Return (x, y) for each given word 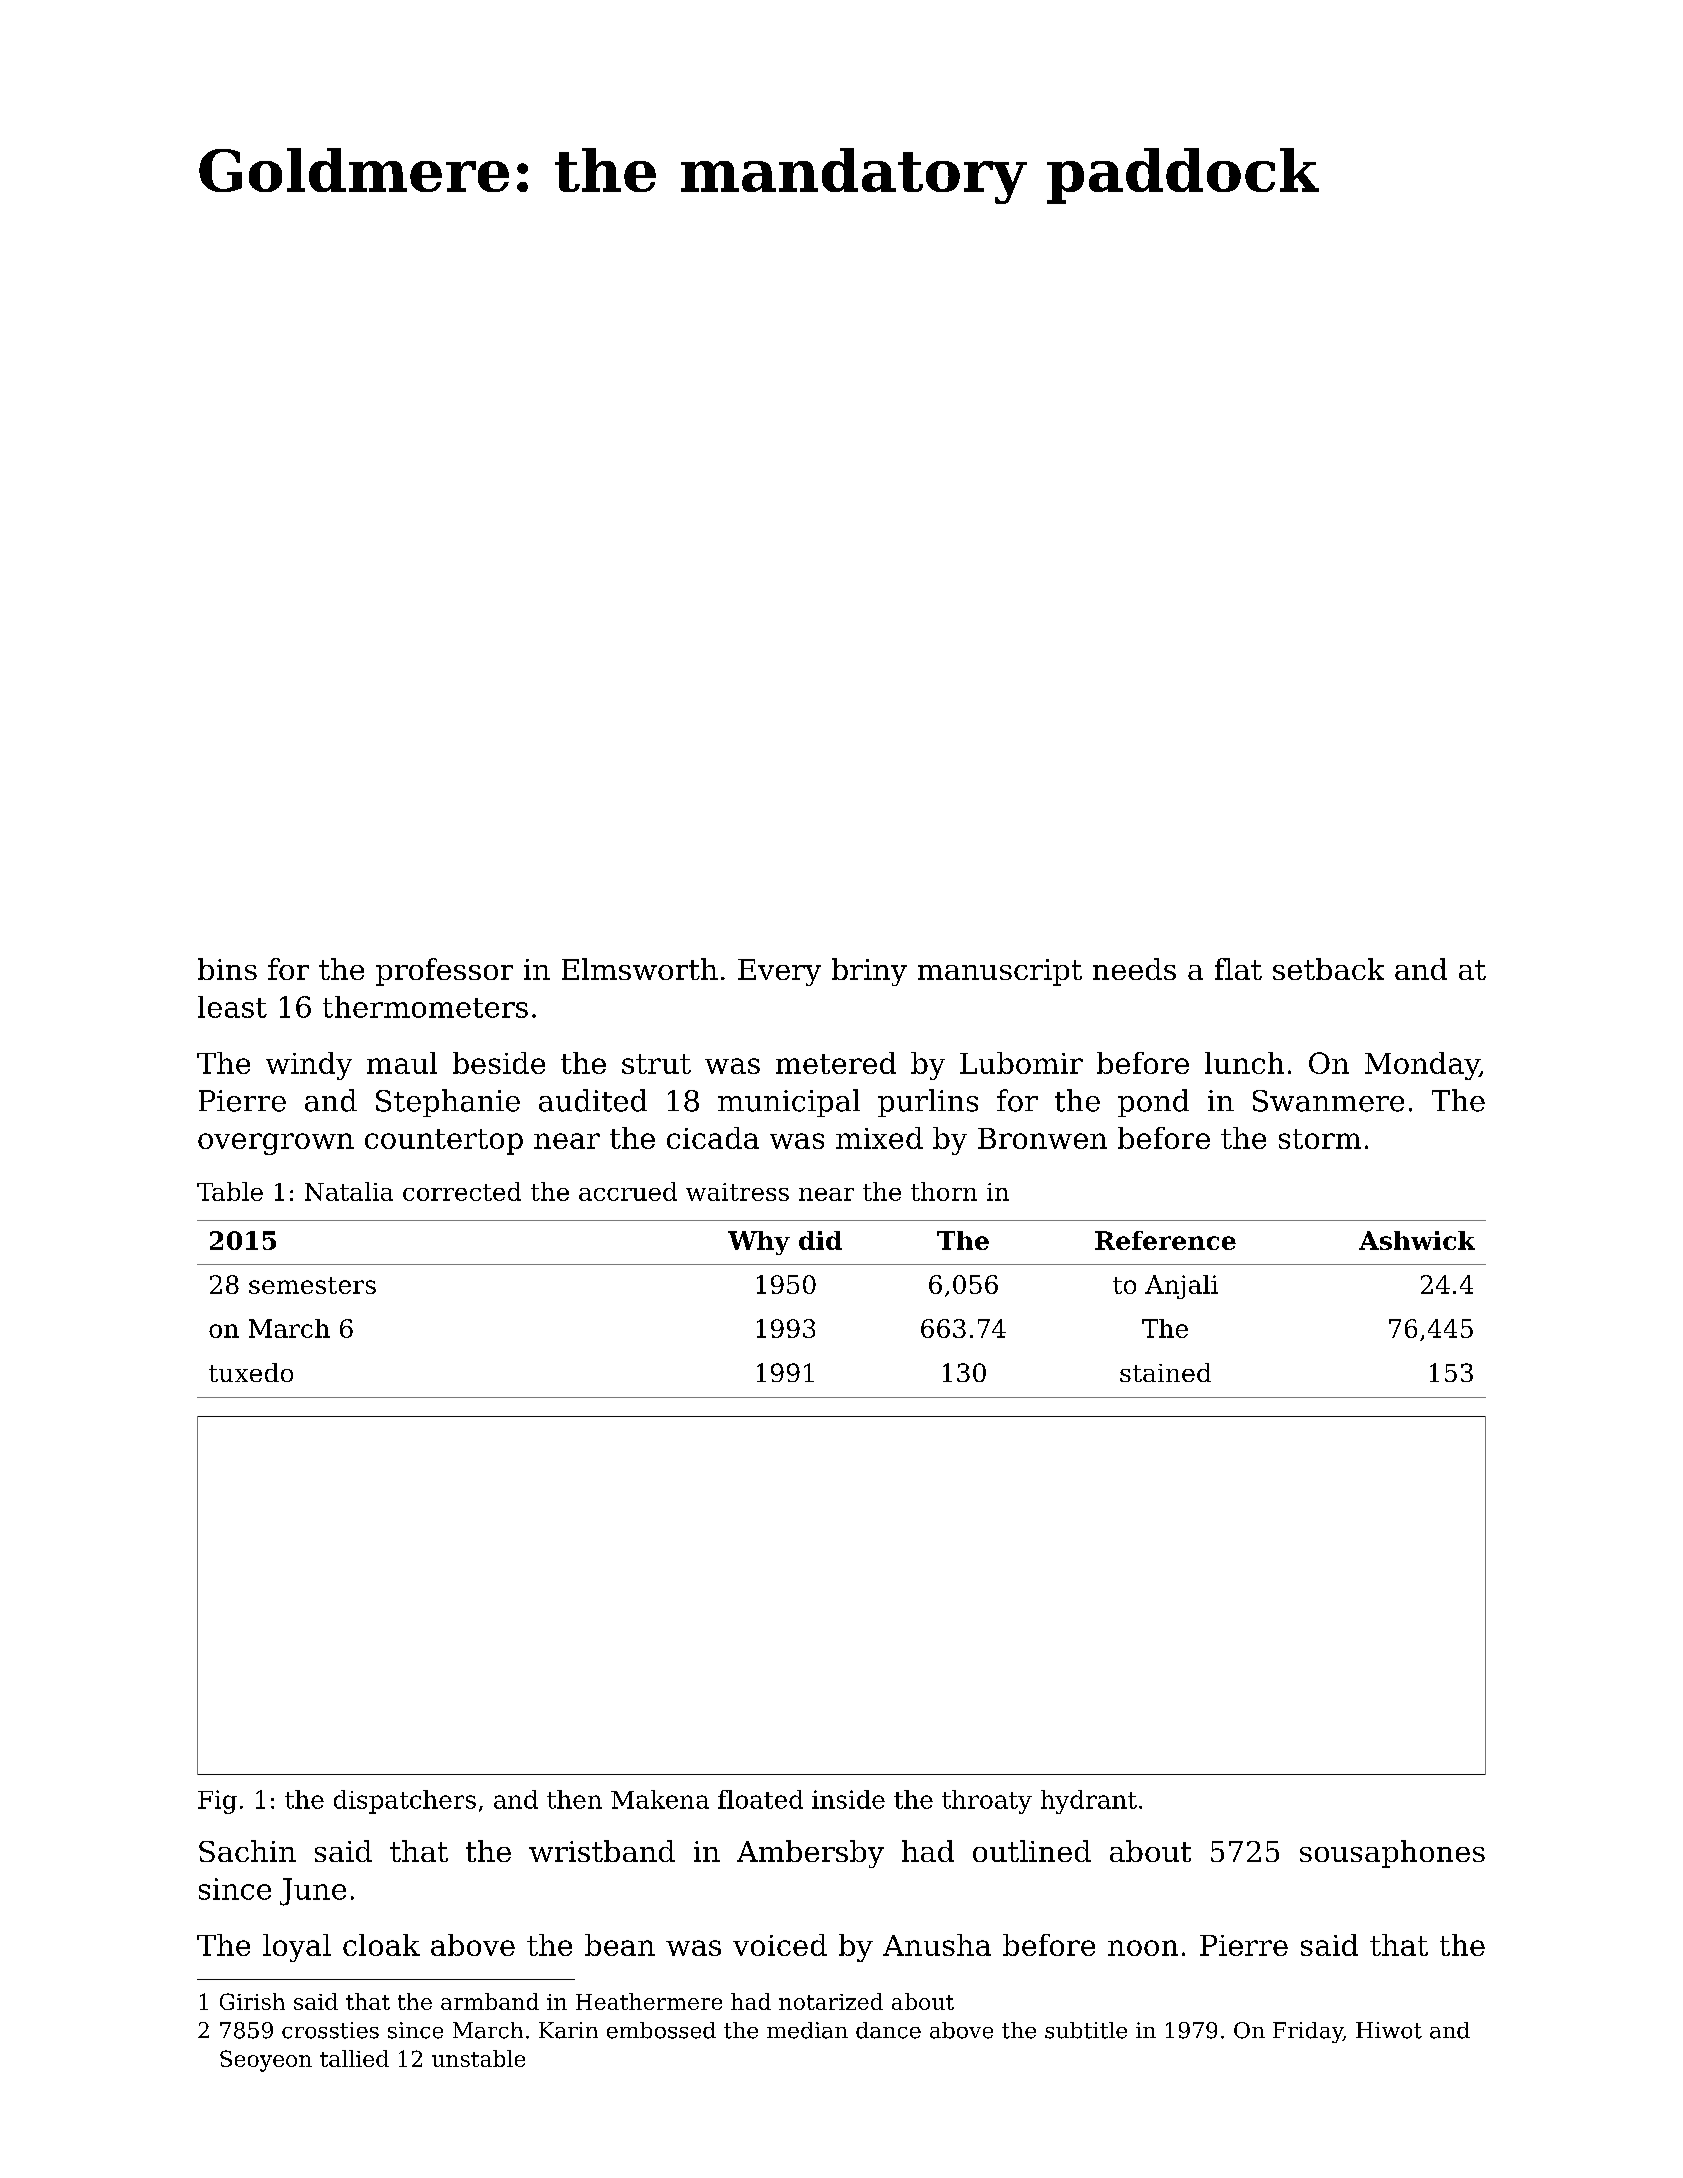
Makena (660, 1799)
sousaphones (1392, 1854)
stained (1165, 1372)
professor (444, 972)
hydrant (1089, 1802)
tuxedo (251, 1372)
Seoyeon (266, 2061)
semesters (312, 1285)
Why (759, 1243)
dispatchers (405, 1802)
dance (888, 2030)
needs (1134, 969)
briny (869, 972)
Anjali (1181, 1287)
